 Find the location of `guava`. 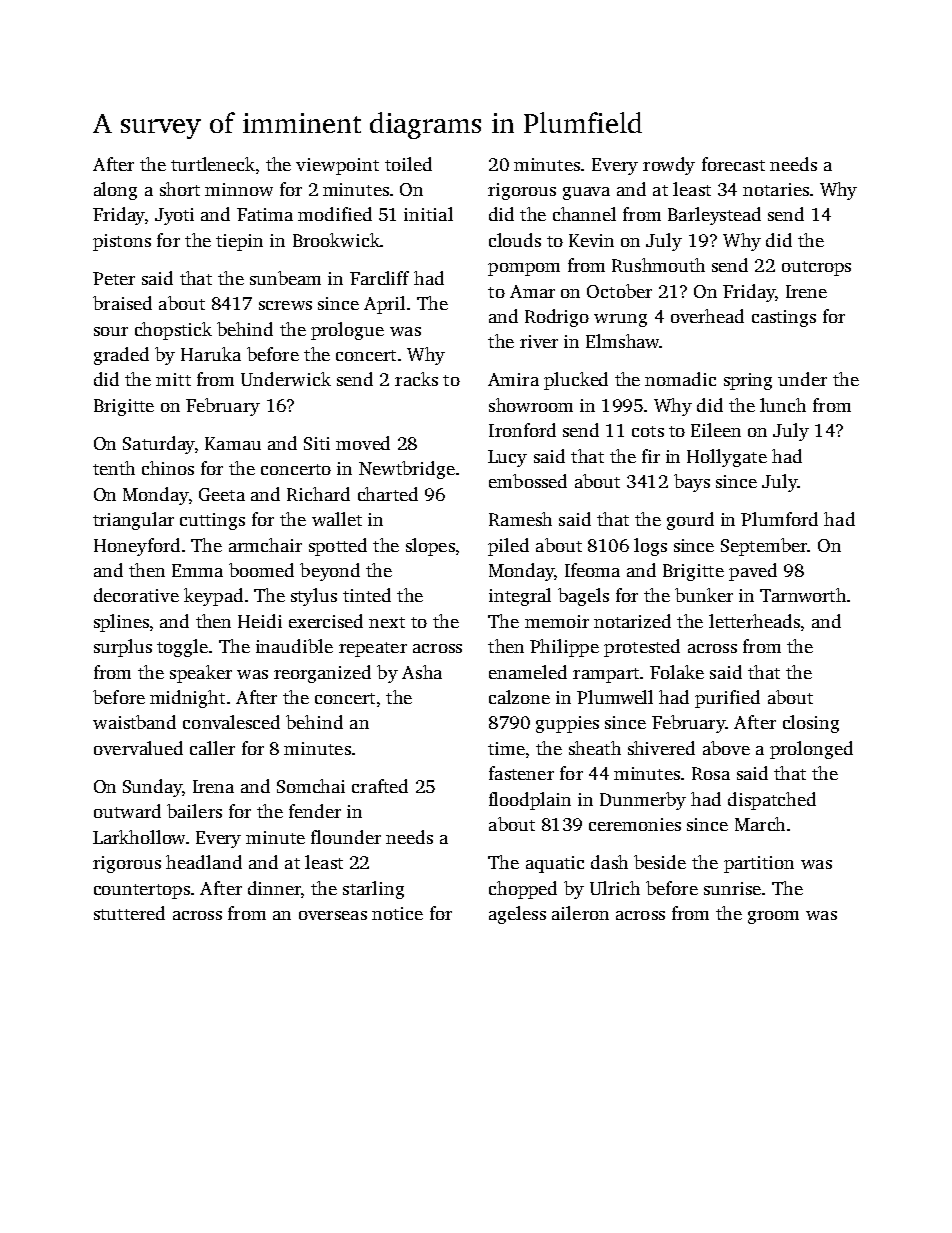

guava is located at coordinates (586, 193).
